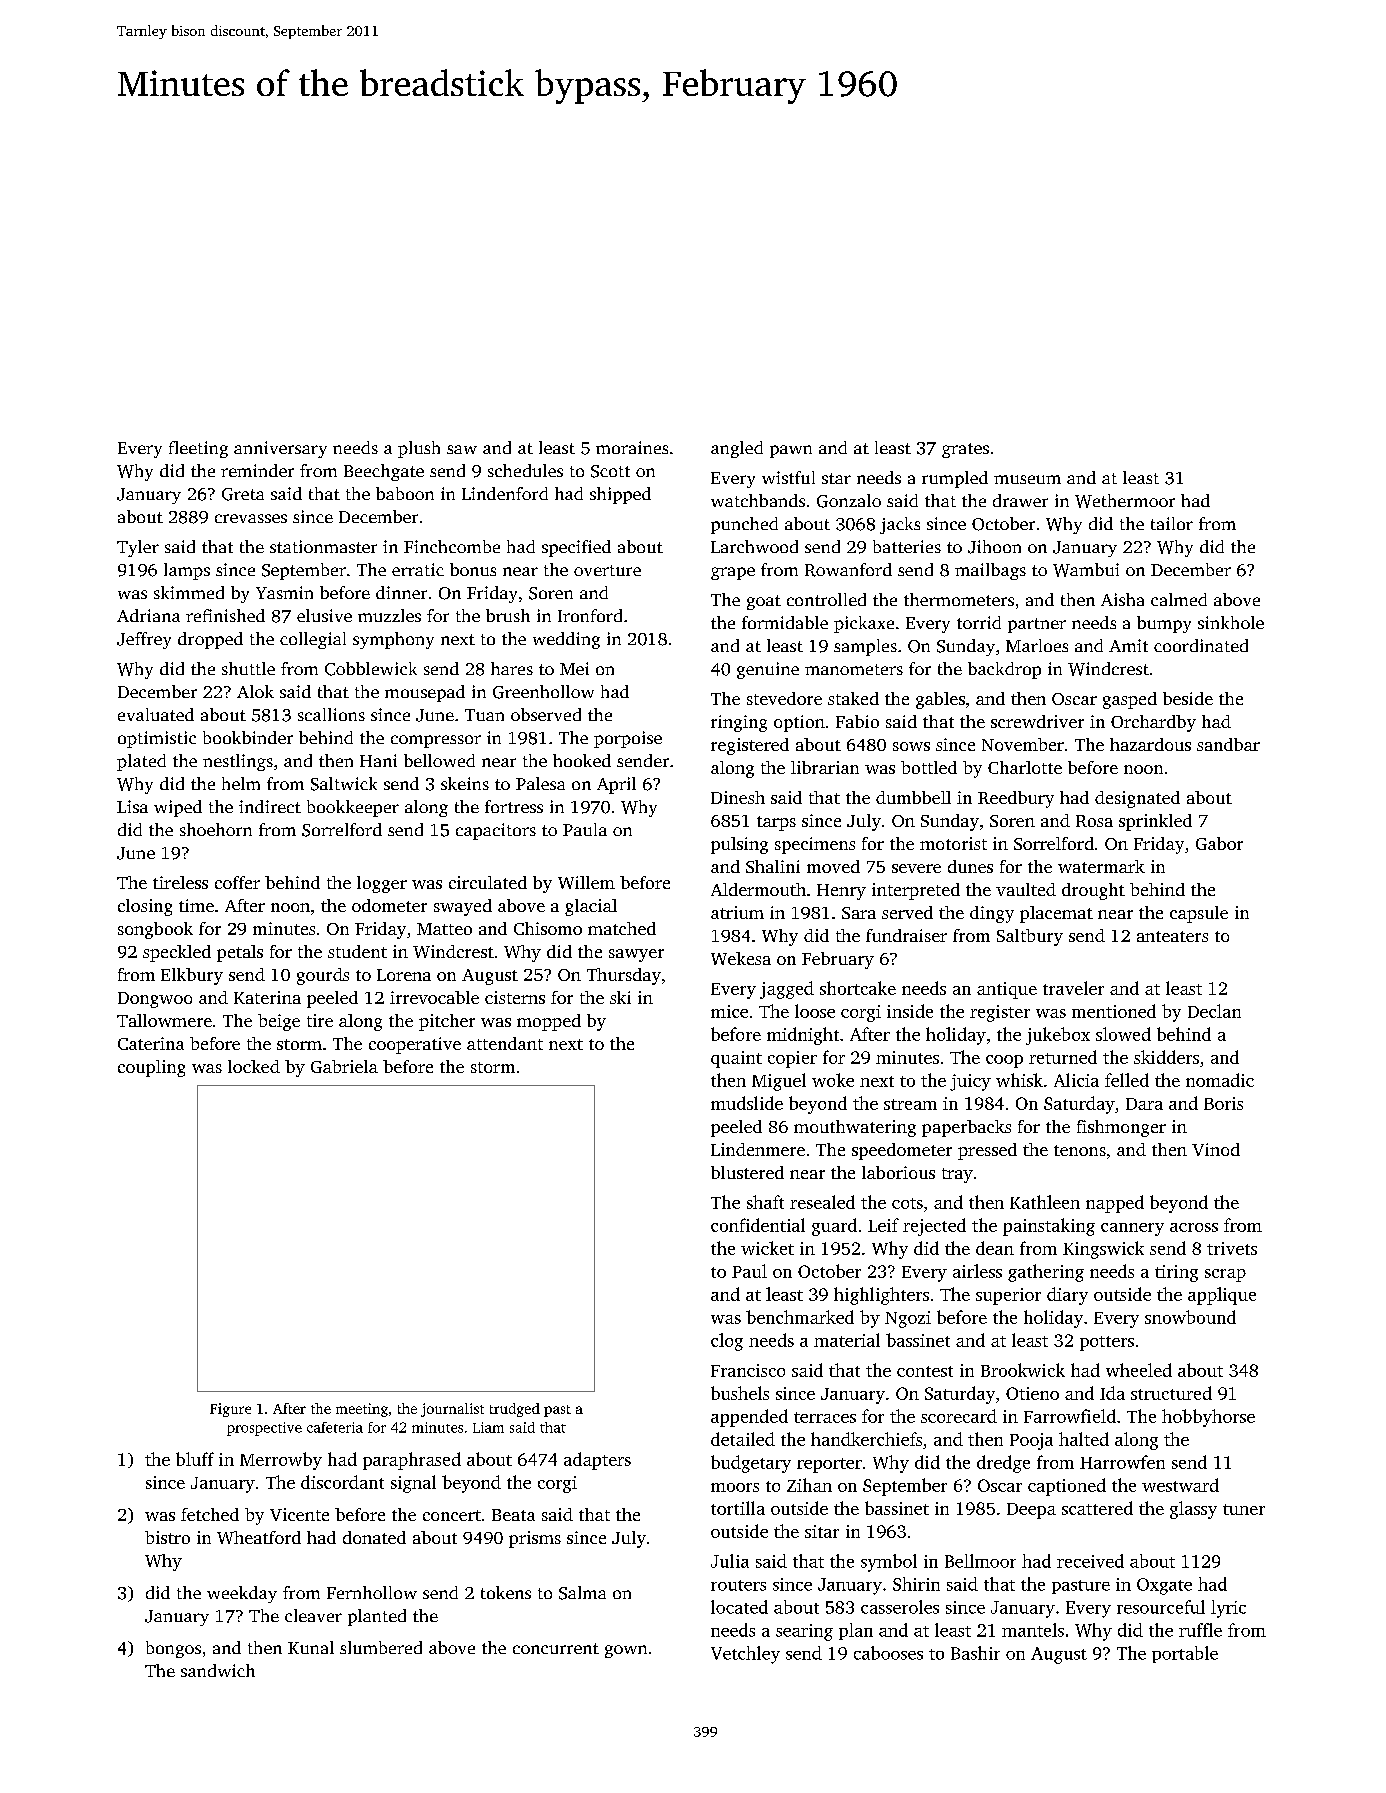 Image resolution: width=1386 pixels, height=1793 pixels. Describe the element at coordinates (1063, 1057) in the screenshot. I see `returned` at that location.
